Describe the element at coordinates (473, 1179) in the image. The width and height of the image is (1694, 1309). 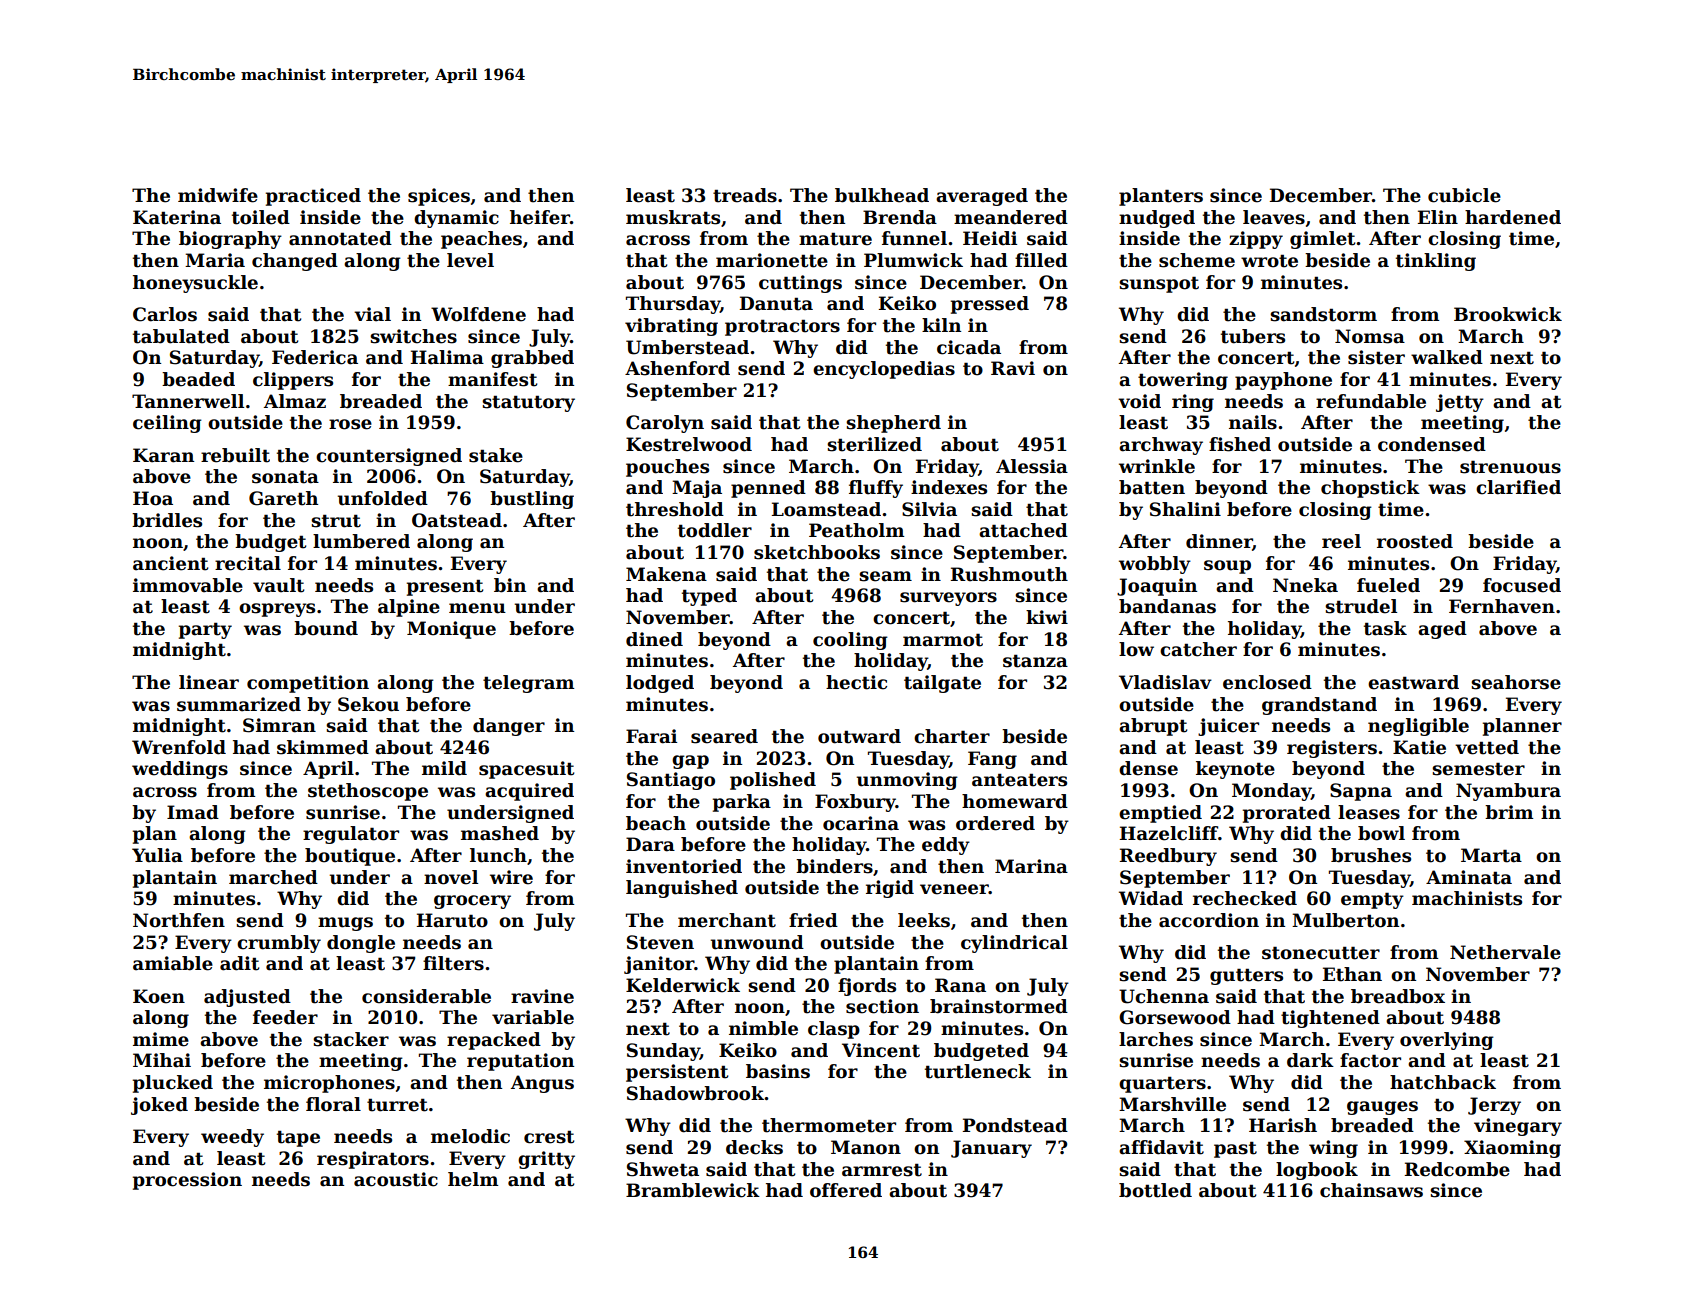
I see `helm` at that location.
